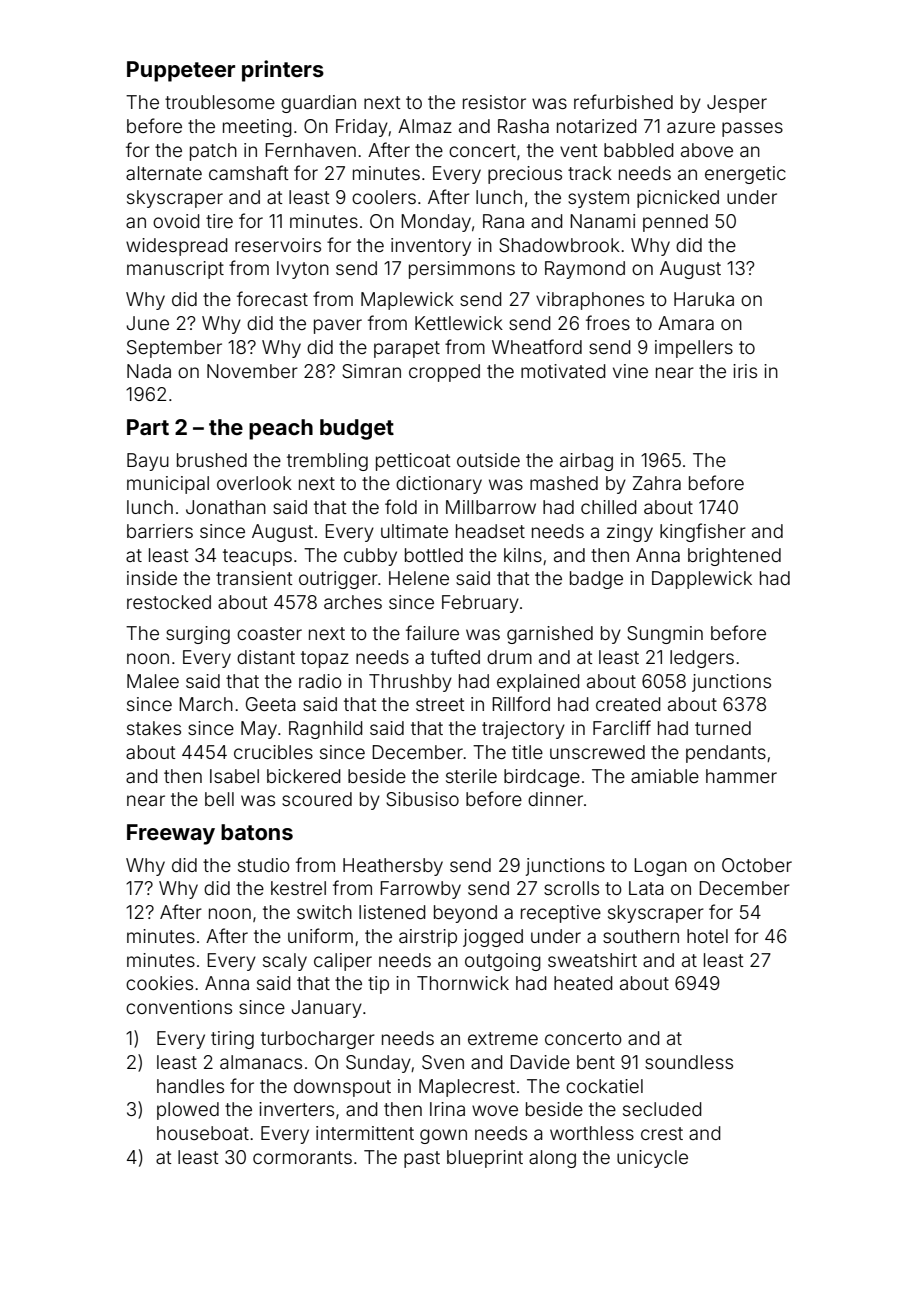 This screenshot has height=1314, width=924. I want to click on Bayu, so click(148, 462).
